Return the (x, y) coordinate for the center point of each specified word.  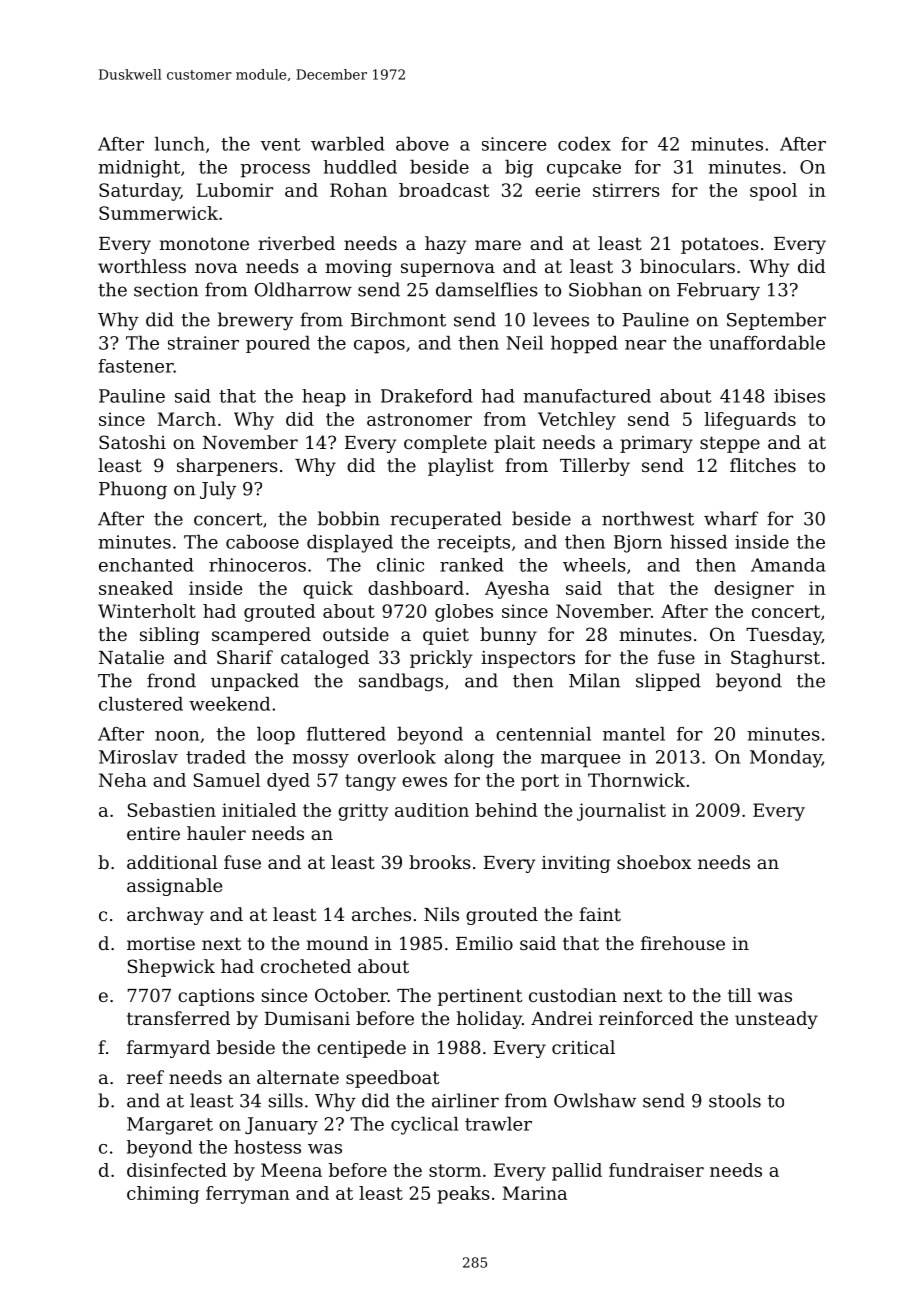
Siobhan (605, 289)
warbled (348, 144)
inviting (576, 864)
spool (773, 192)
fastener (136, 366)
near (645, 345)
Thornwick (636, 780)
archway (165, 916)
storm (455, 1170)
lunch (180, 144)
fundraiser (656, 1170)
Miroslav (138, 757)
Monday (786, 759)
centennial (543, 734)
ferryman (248, 1195)
